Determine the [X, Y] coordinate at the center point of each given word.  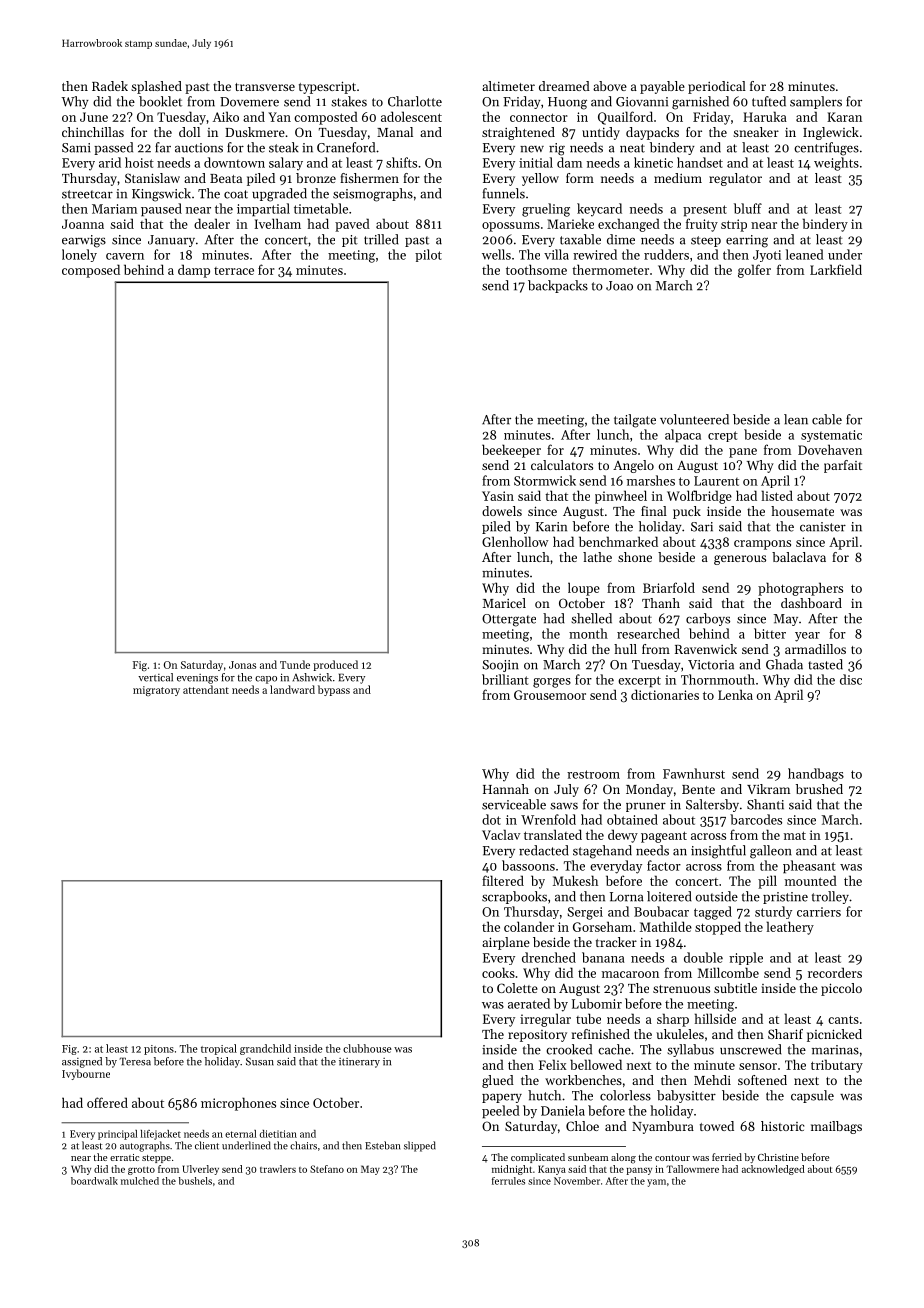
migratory [156, 691]
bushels [195, 1181]
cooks [498, 972]
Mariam [114, 209]
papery [502, 1098]
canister [823, 527]
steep [706, 241]
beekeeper [511, 451]
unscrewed [751, 1049]
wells [496, 254]
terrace [234, 271]
